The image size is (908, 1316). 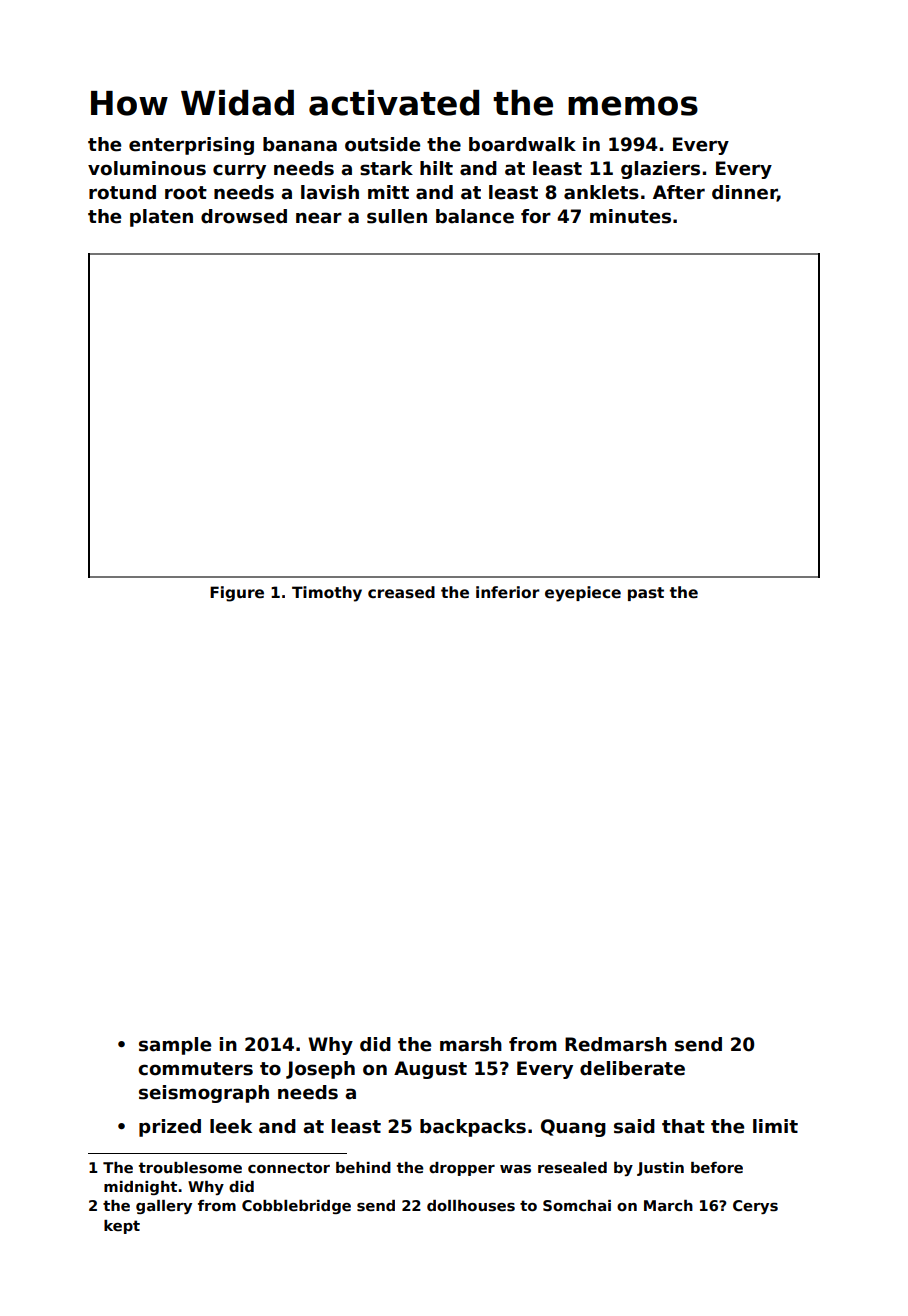 What do you see at coordinates (522, 144) in the screenshot?
I see `boardwalk` at bounding box center [522, 144].
